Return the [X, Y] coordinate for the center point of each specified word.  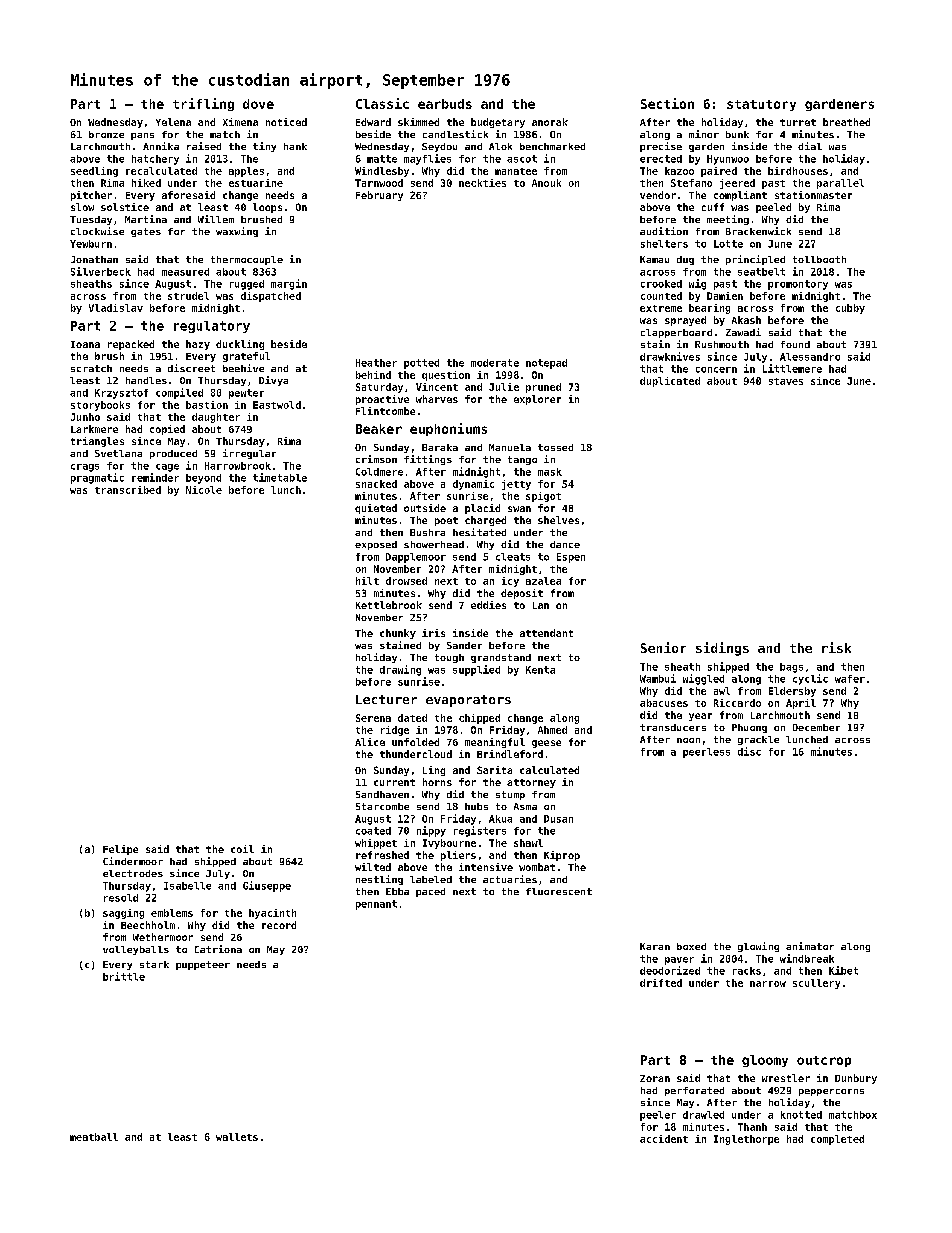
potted [421, 364]
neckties [482, 183]
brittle [124, 976]
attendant [546, 633]
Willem [216, 219]
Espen [571, 558]
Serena [373, 718]
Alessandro [810, 357]
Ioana [85, 344]
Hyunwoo [728, 160]
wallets [237, 1137]
